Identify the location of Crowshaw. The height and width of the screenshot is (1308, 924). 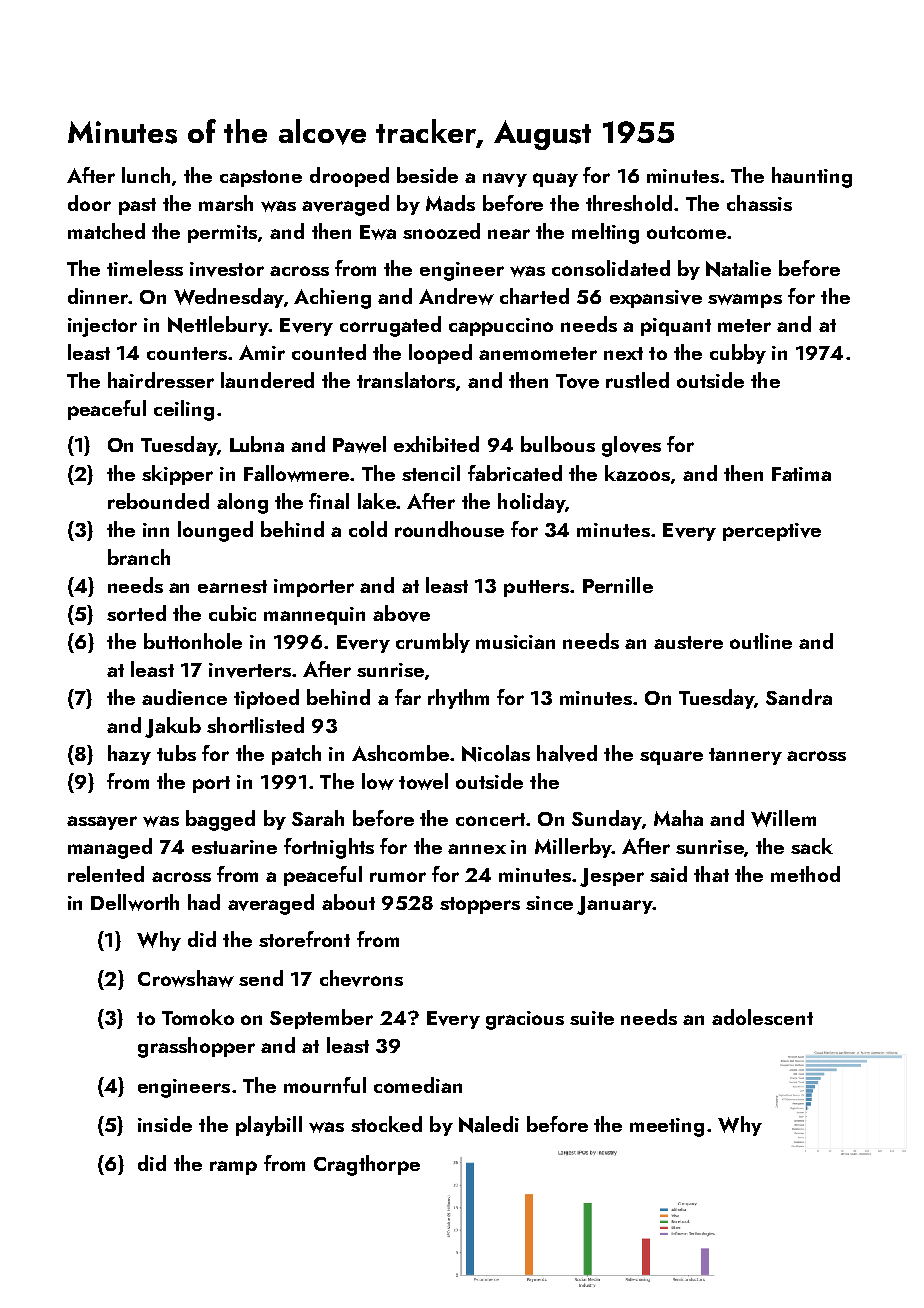
(186, 978).
